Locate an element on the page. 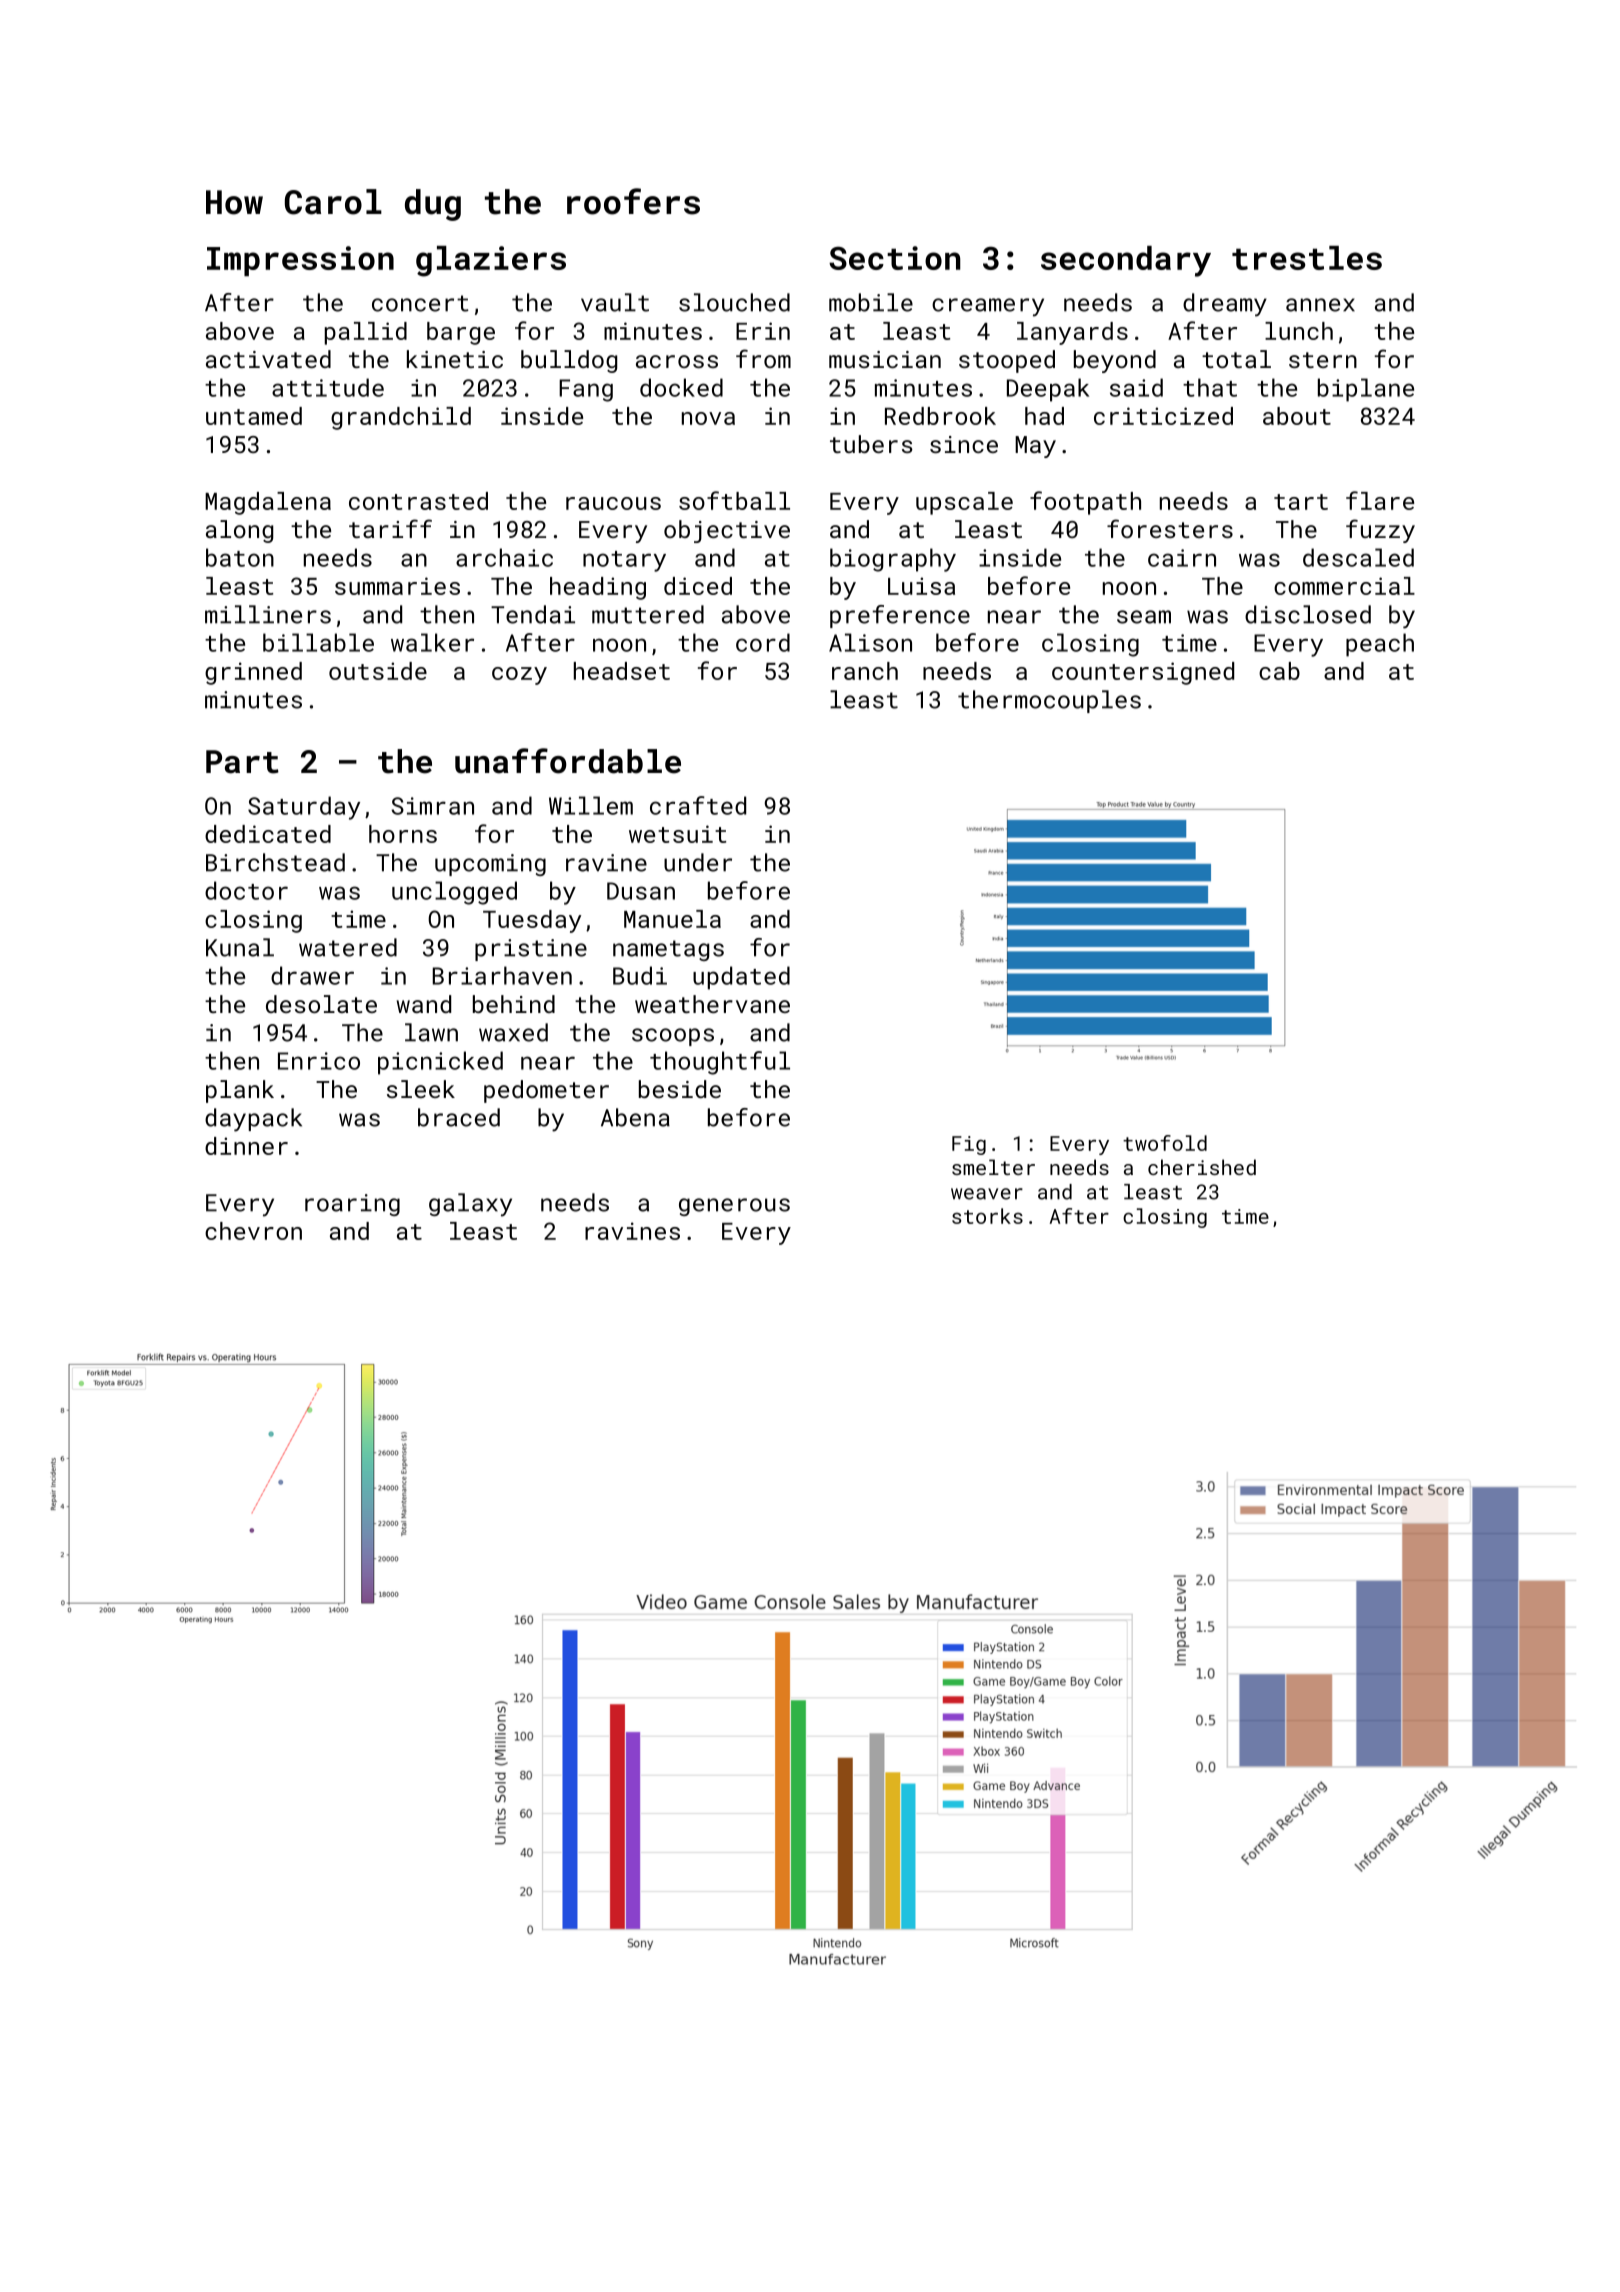 The height and width of the image is (2292, 1620). weathervane is located at coordinates (712, 1004).
